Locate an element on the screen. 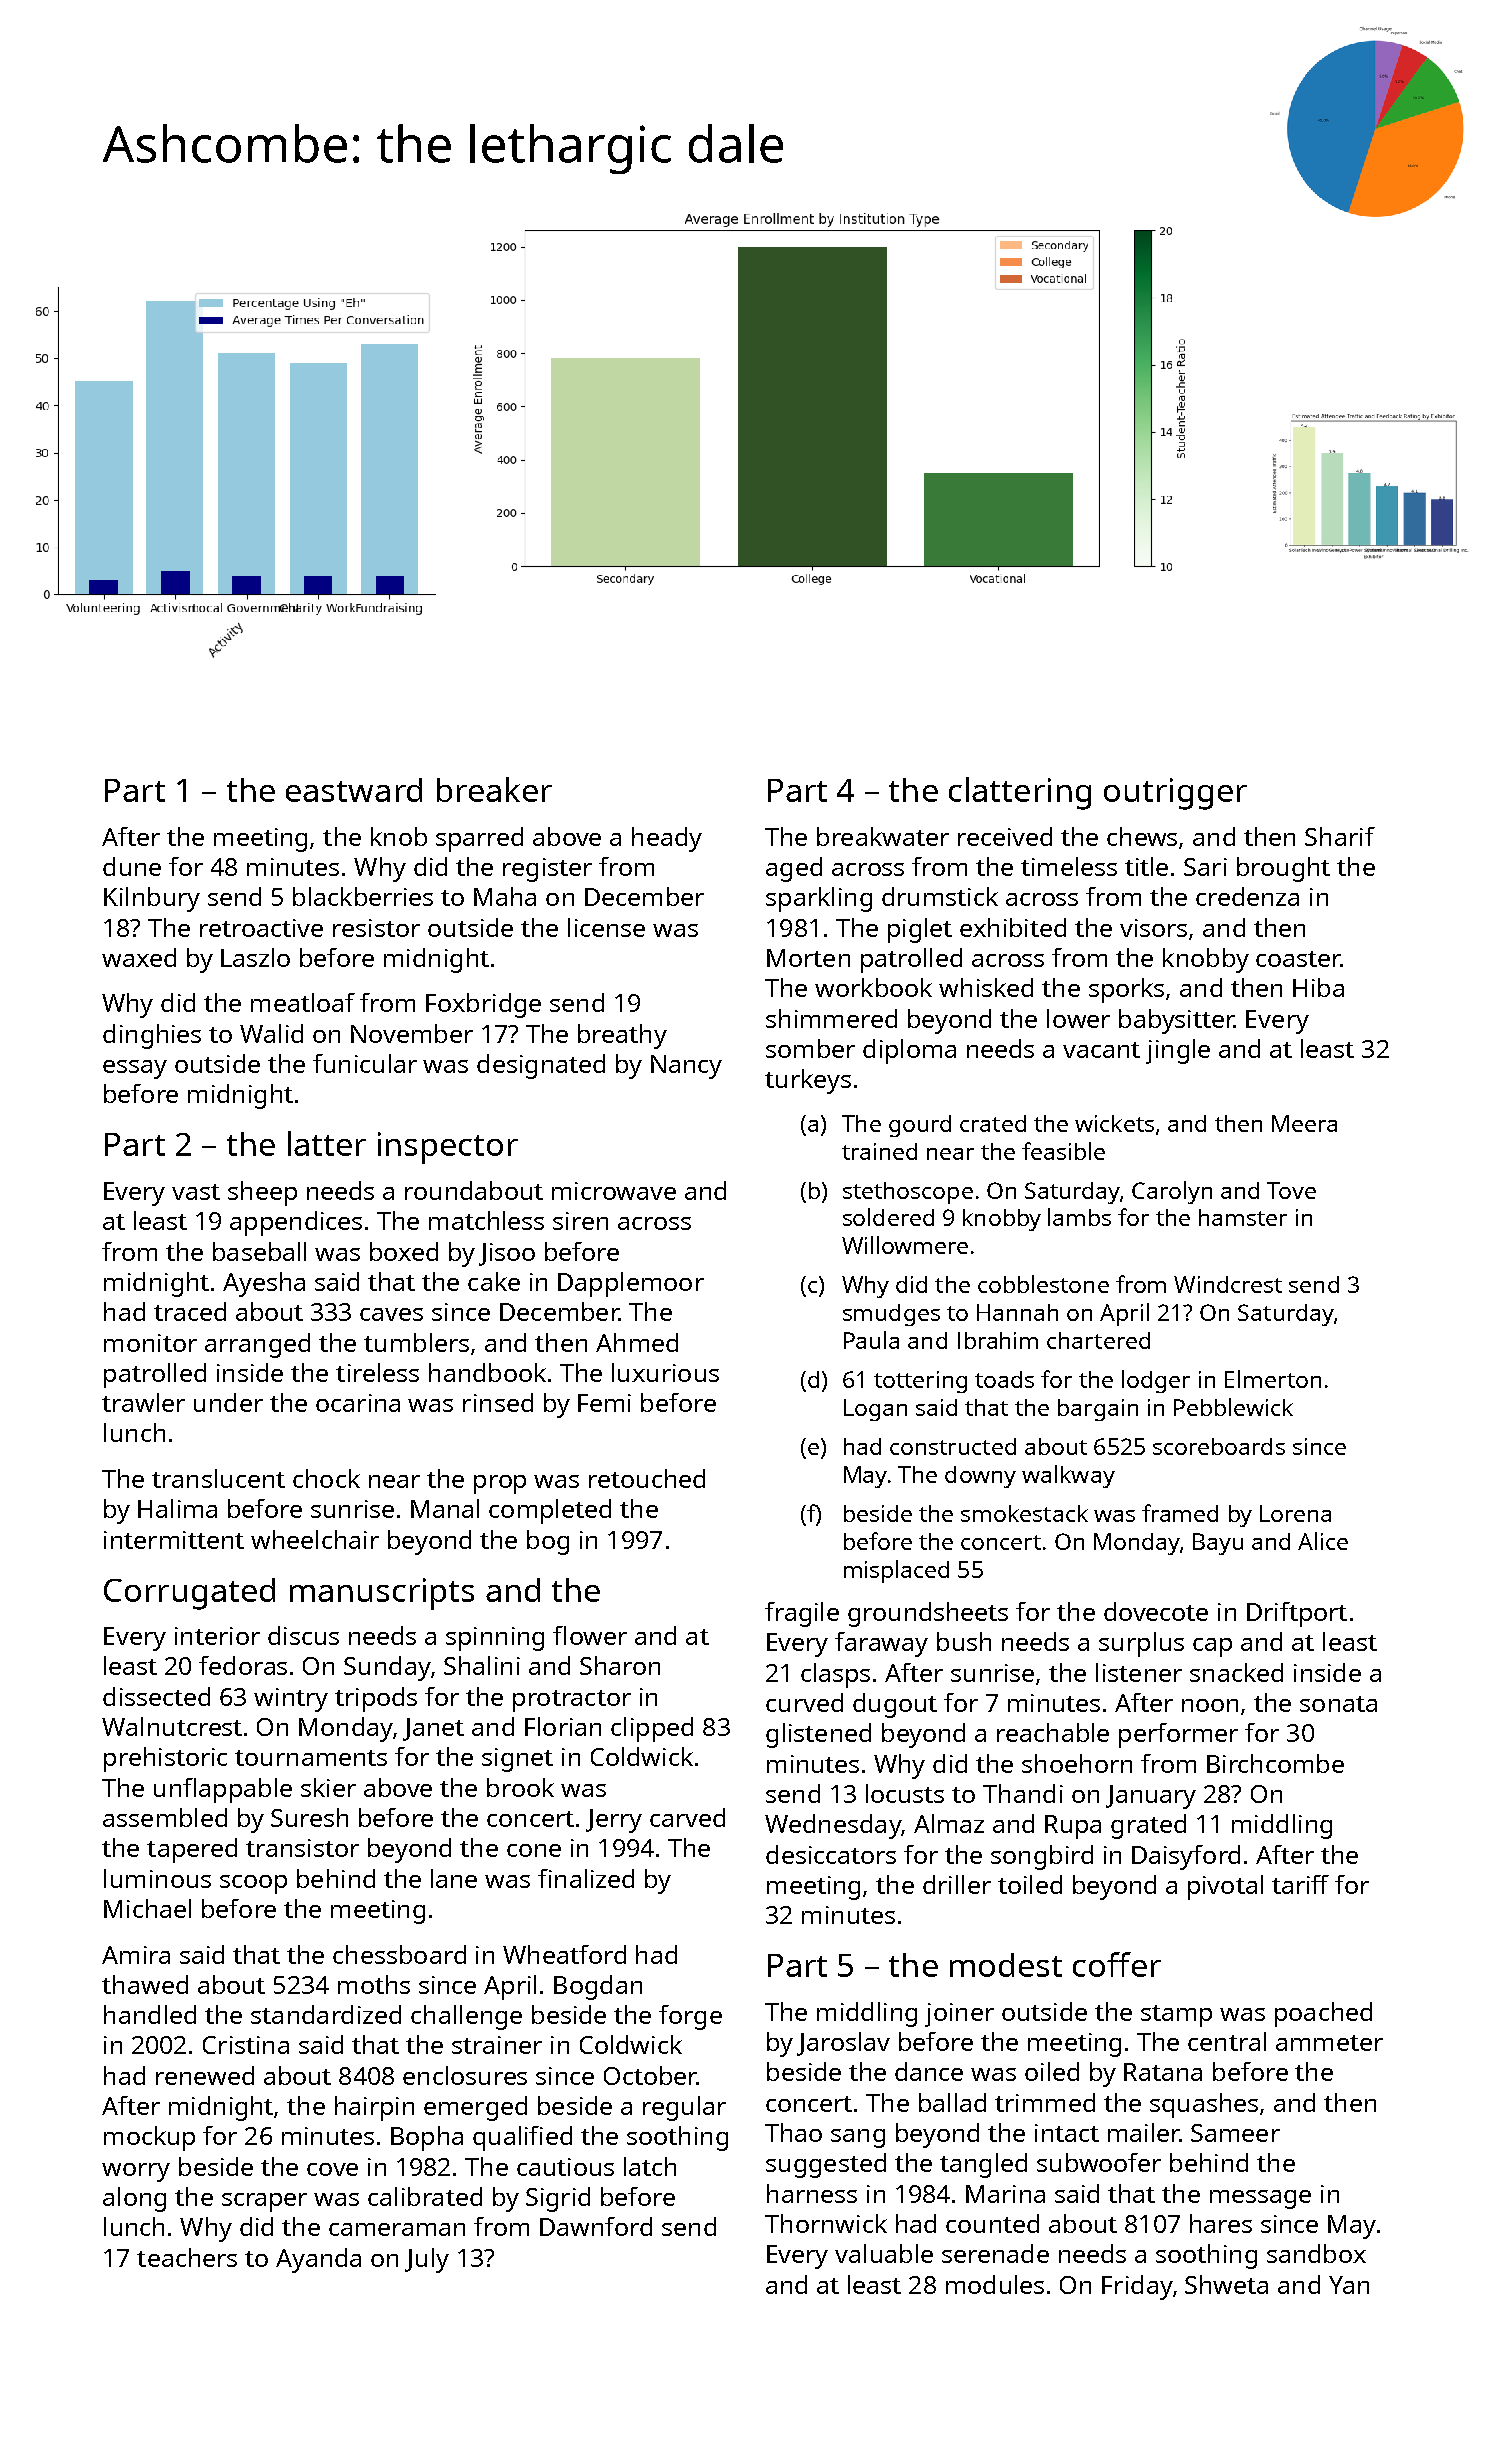  tireless is located at coordinates (377, 1372).
